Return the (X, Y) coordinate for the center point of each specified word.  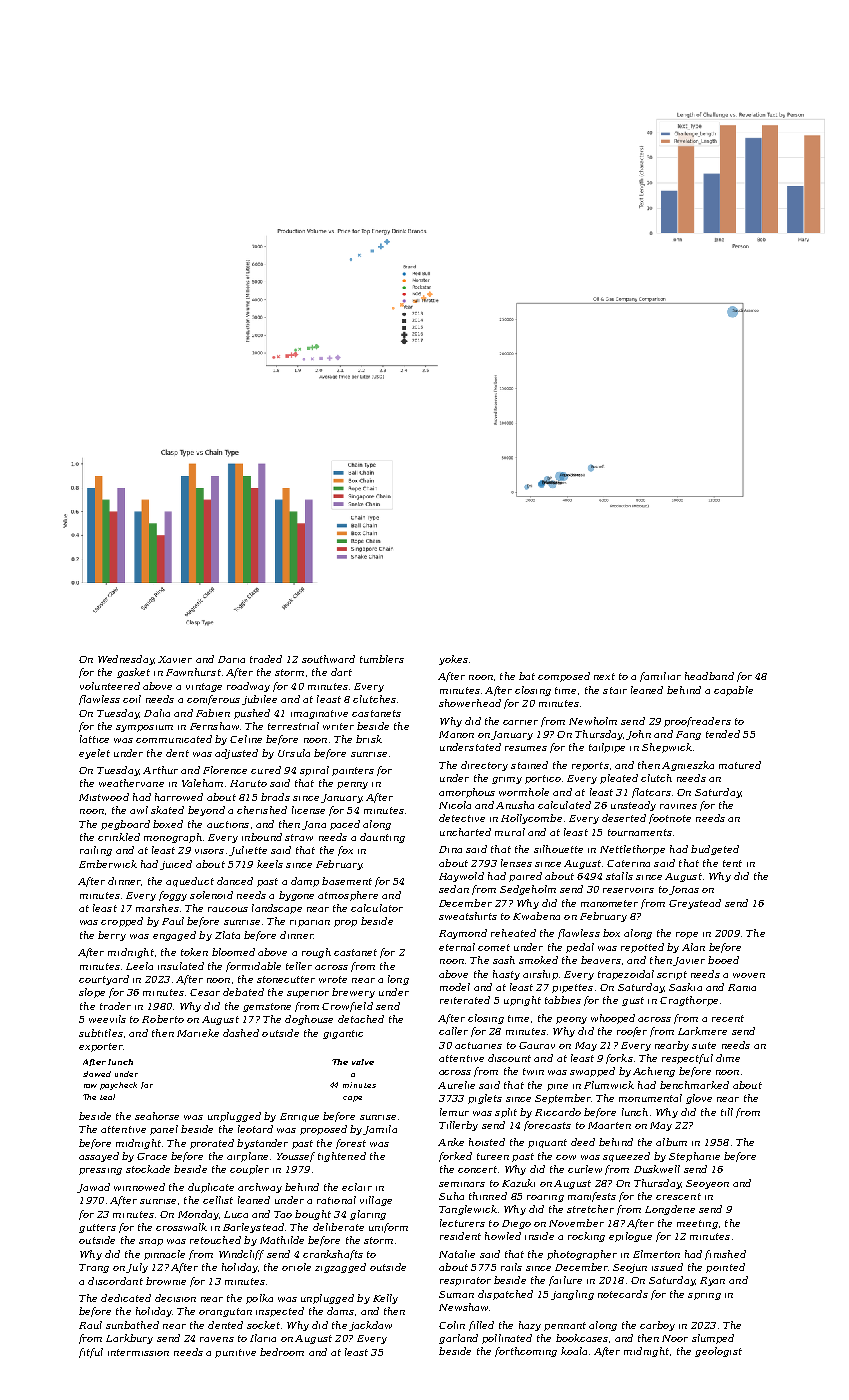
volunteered (110, 686)
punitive (235, 1353)
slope (92, 993)
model (455, 987)
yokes (453, 660)
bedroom (282, 1352)
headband (709, 676)
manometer (609, 903)
